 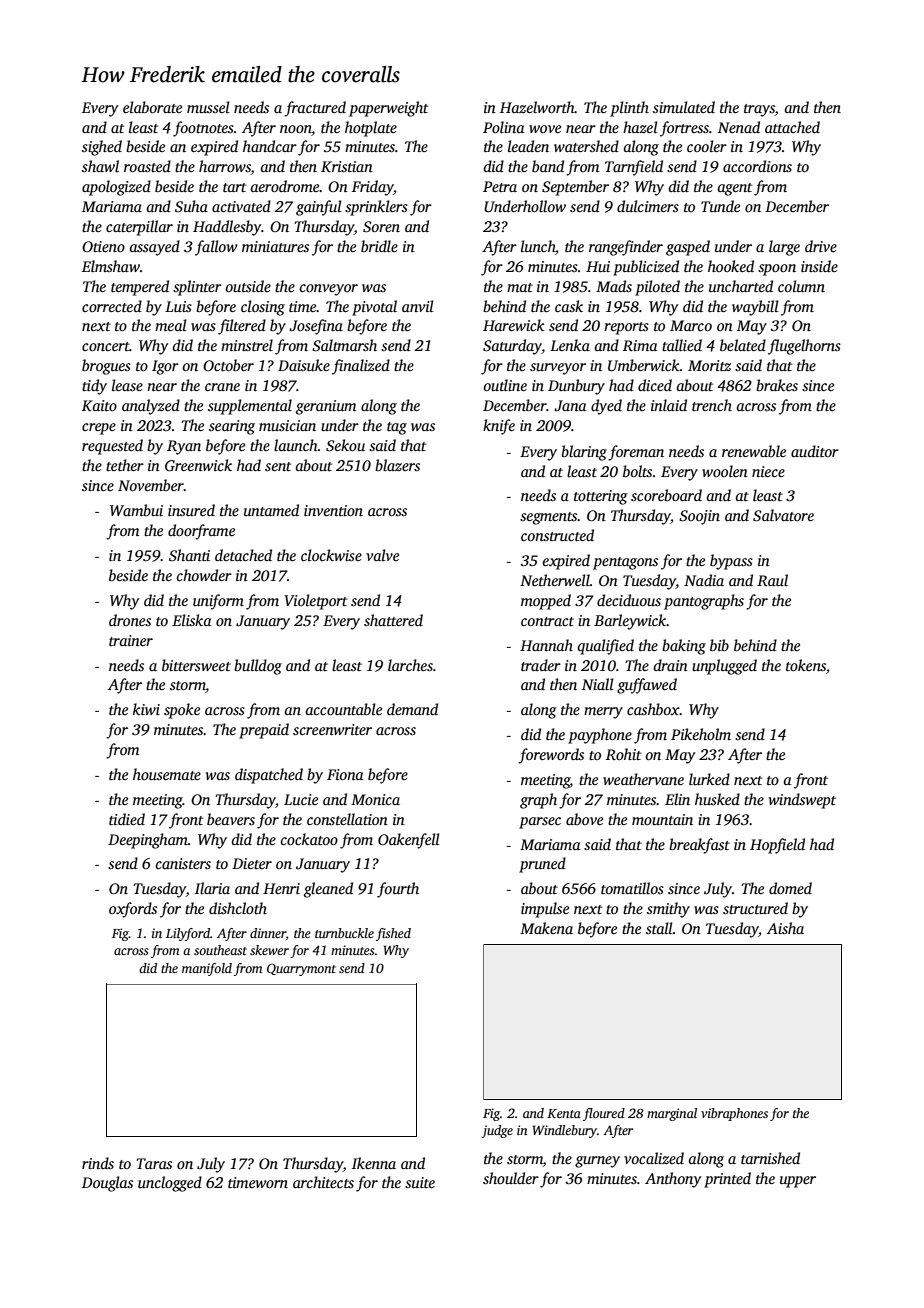 I want to click on paperweight, so click(x=388, y=109).
